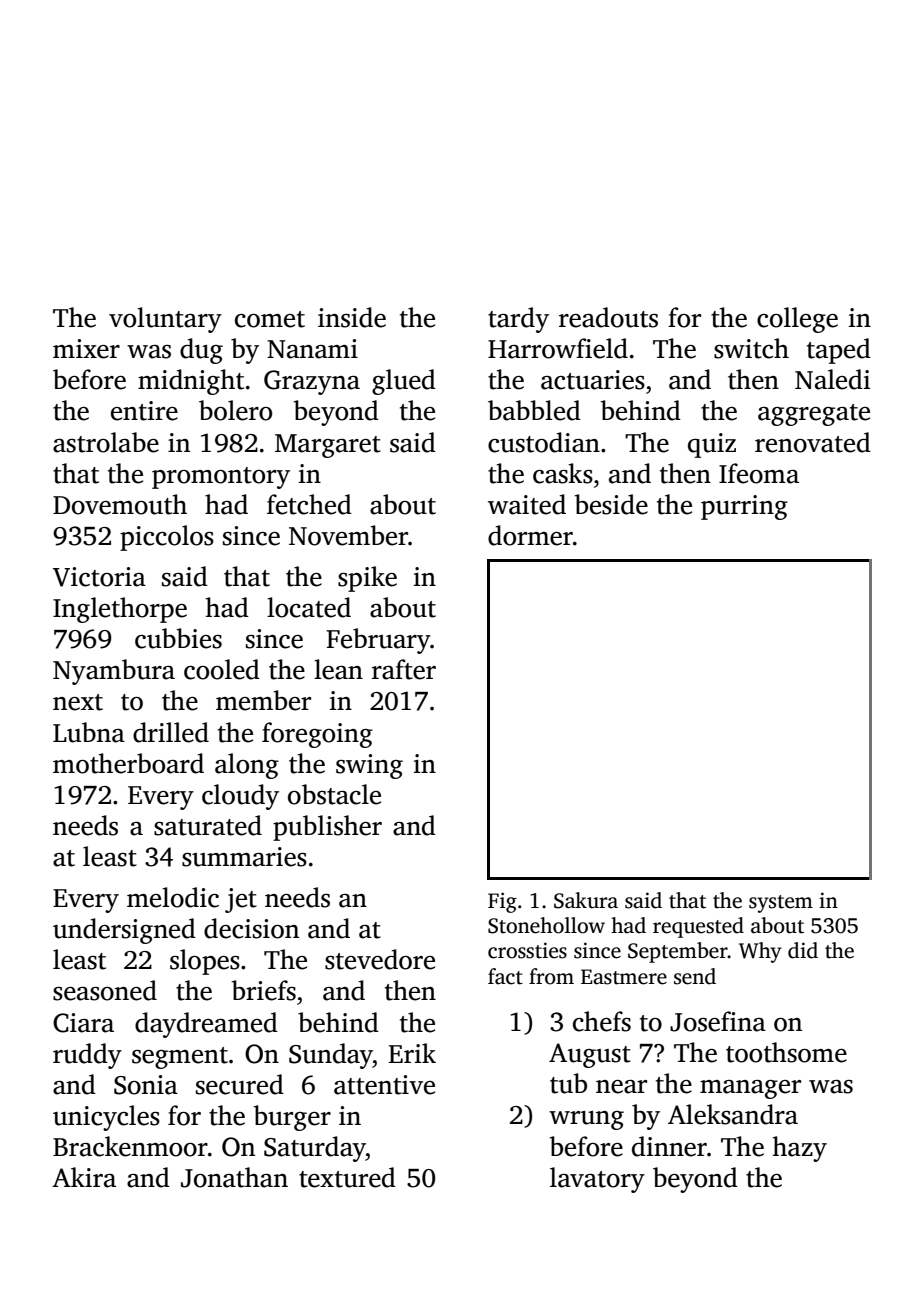 The height and width of the screenshot is (1311, 924). I want to click on purring, so click(744, 507).
